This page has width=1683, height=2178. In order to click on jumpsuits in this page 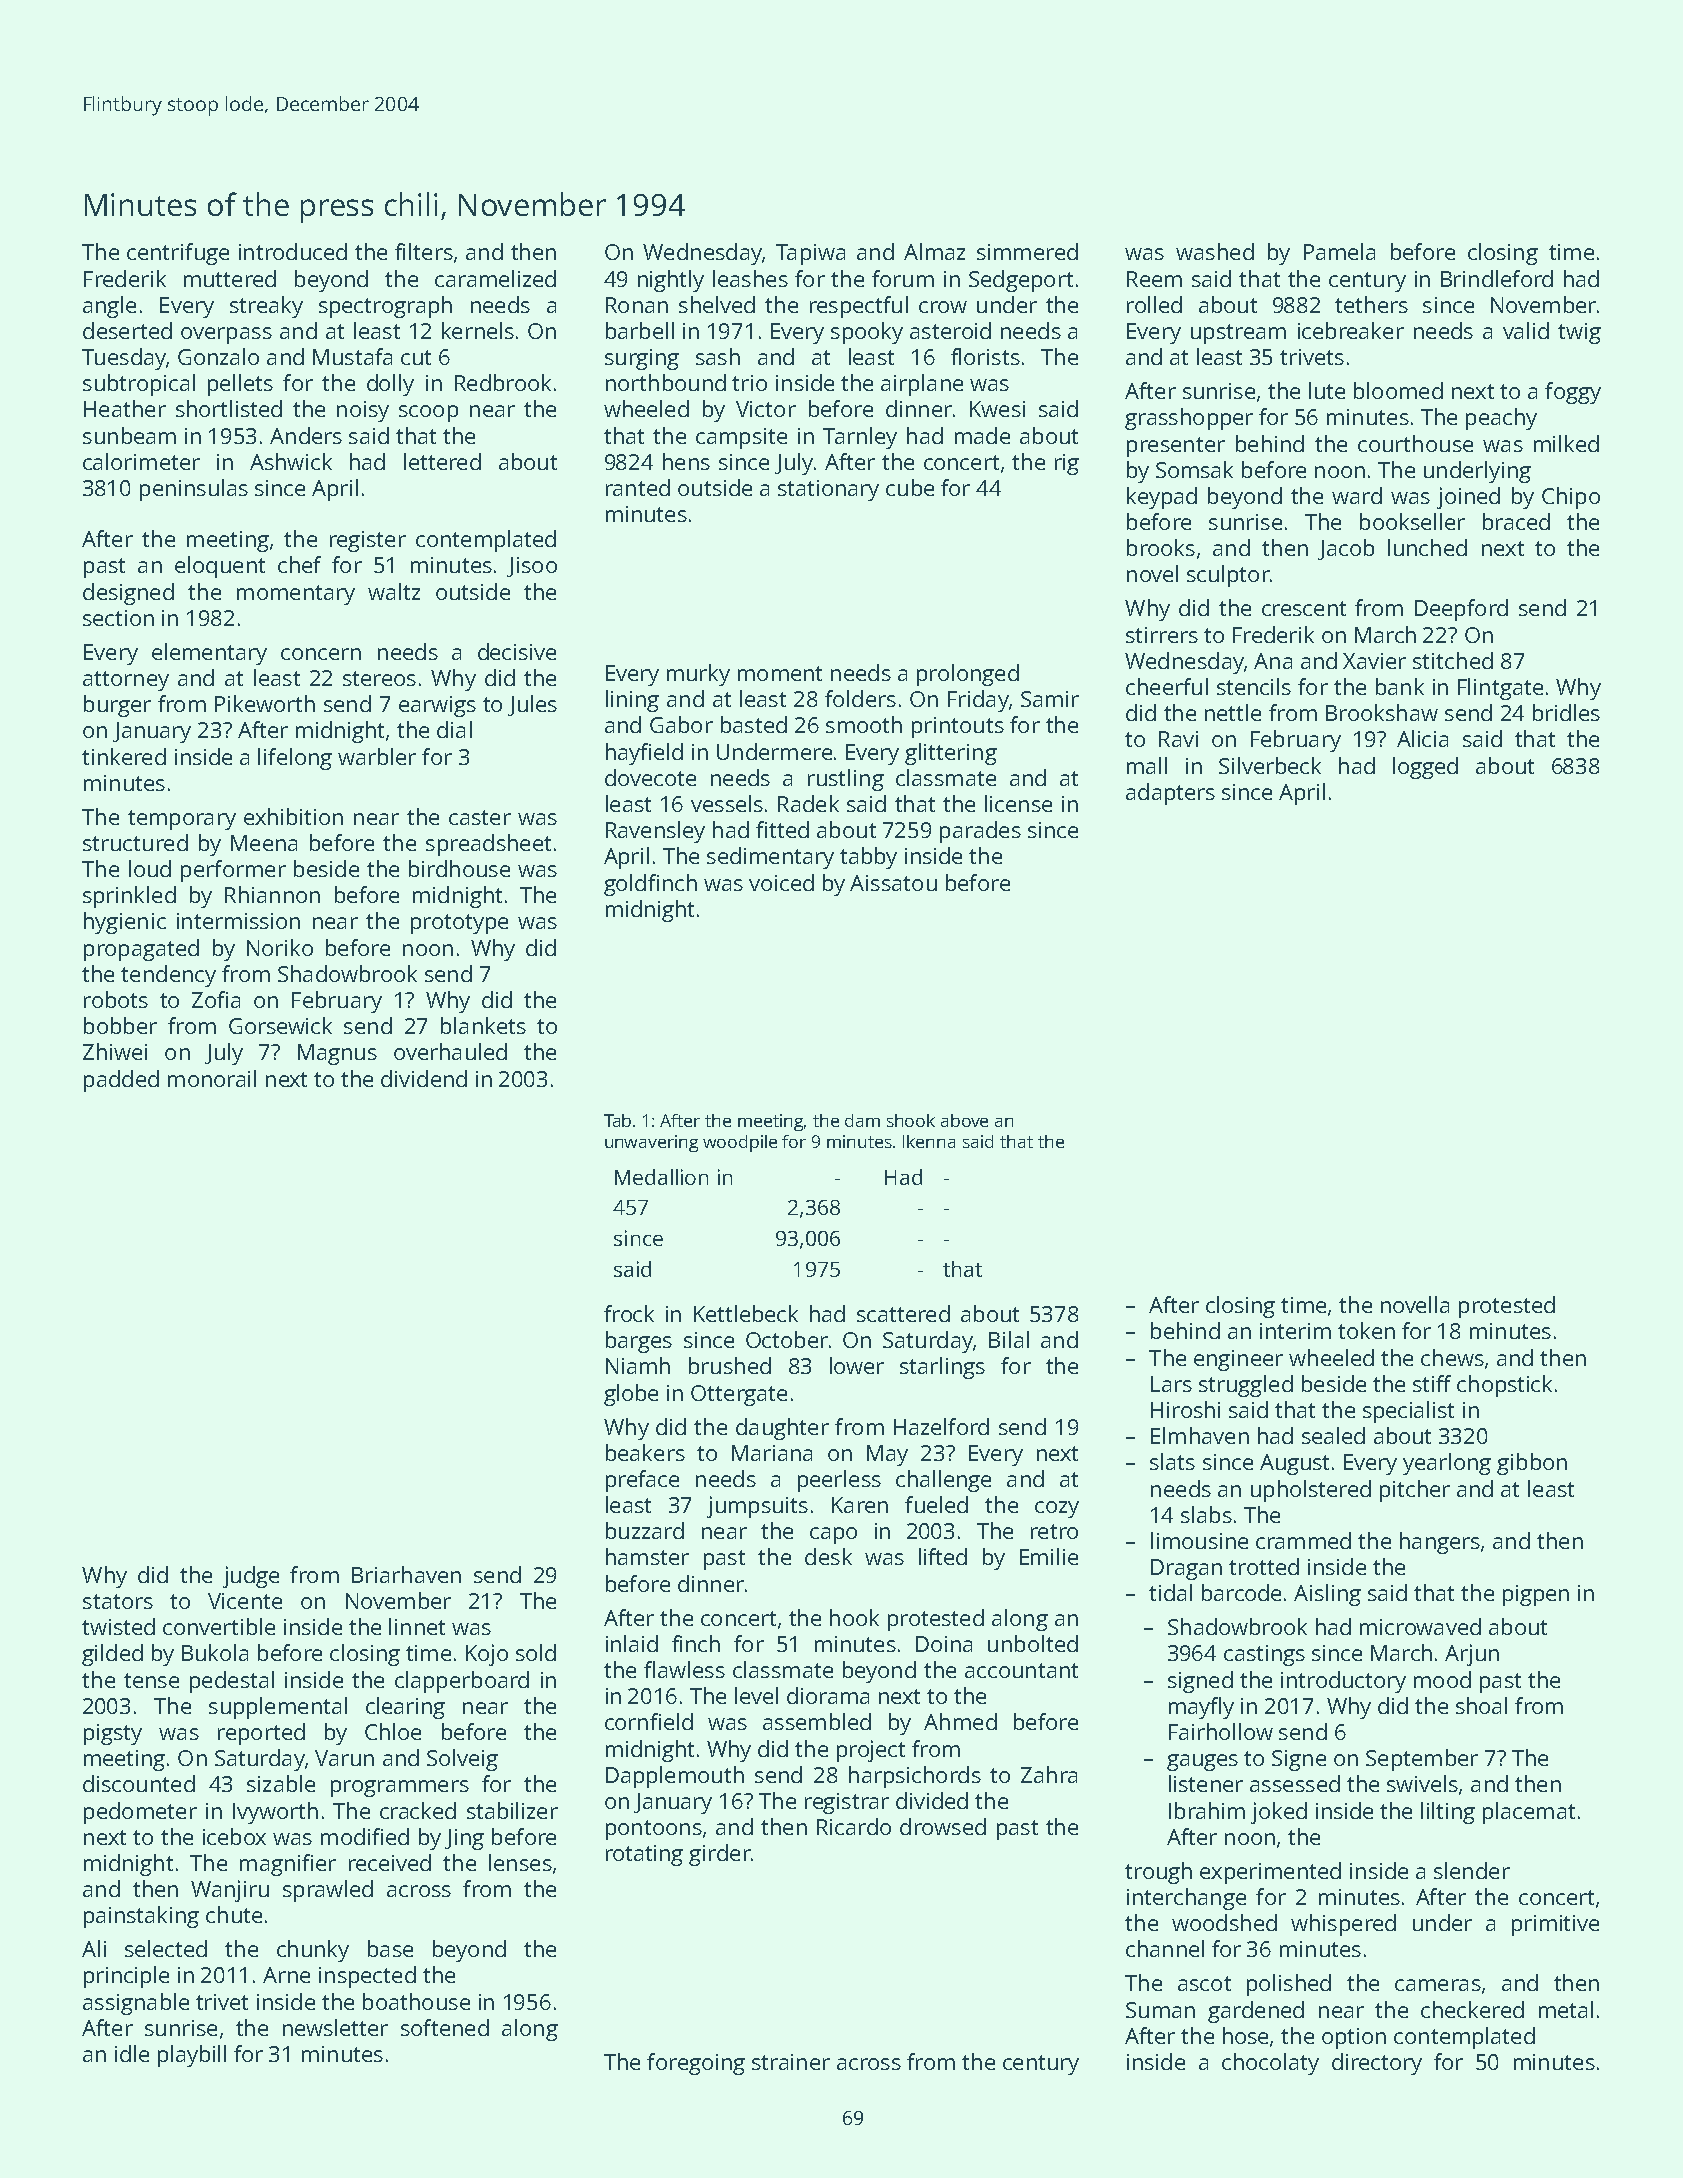, I will do `click(757, 1507)`.
